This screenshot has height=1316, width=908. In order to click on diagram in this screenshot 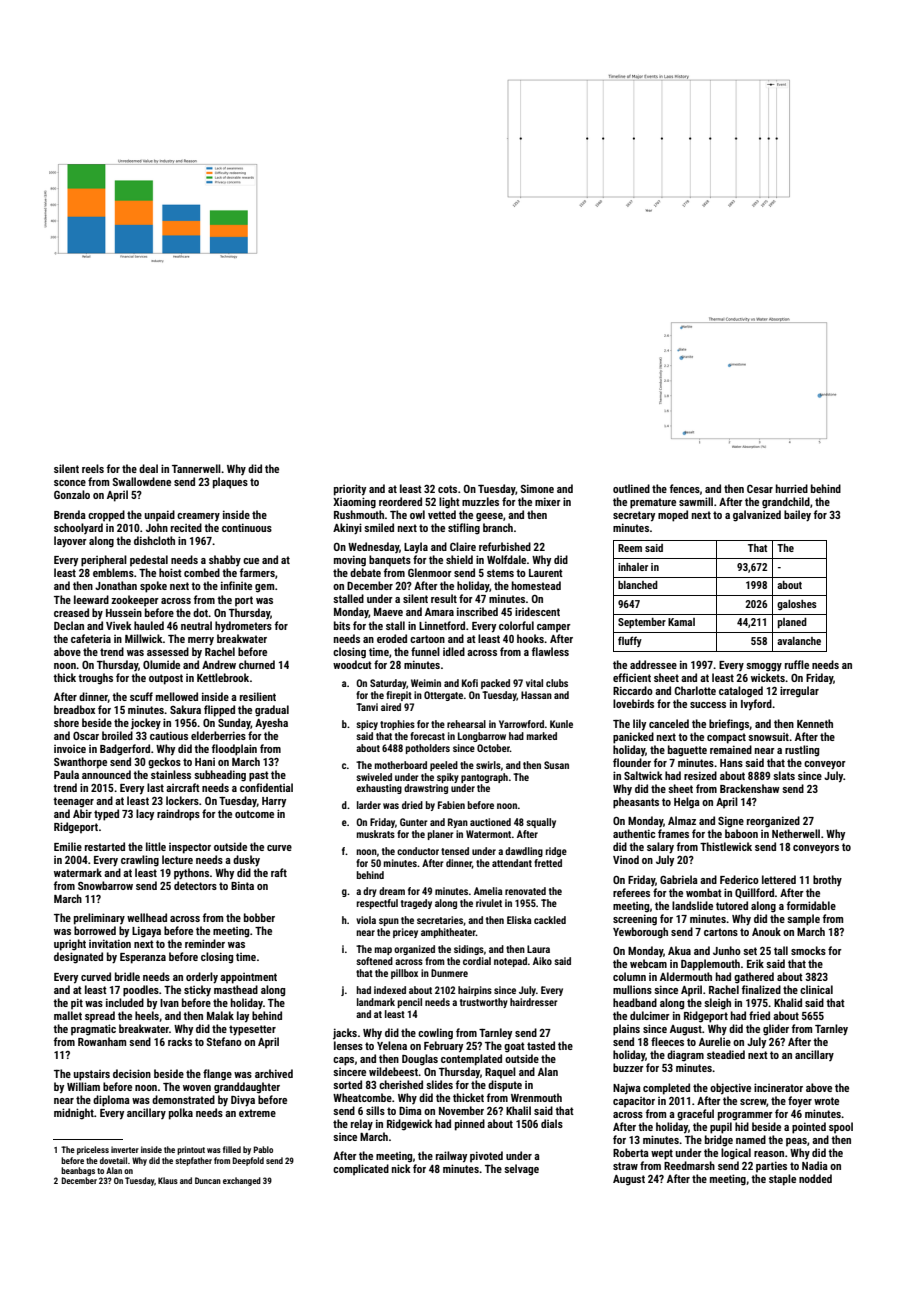, I will do `click(685, 1056)`.
